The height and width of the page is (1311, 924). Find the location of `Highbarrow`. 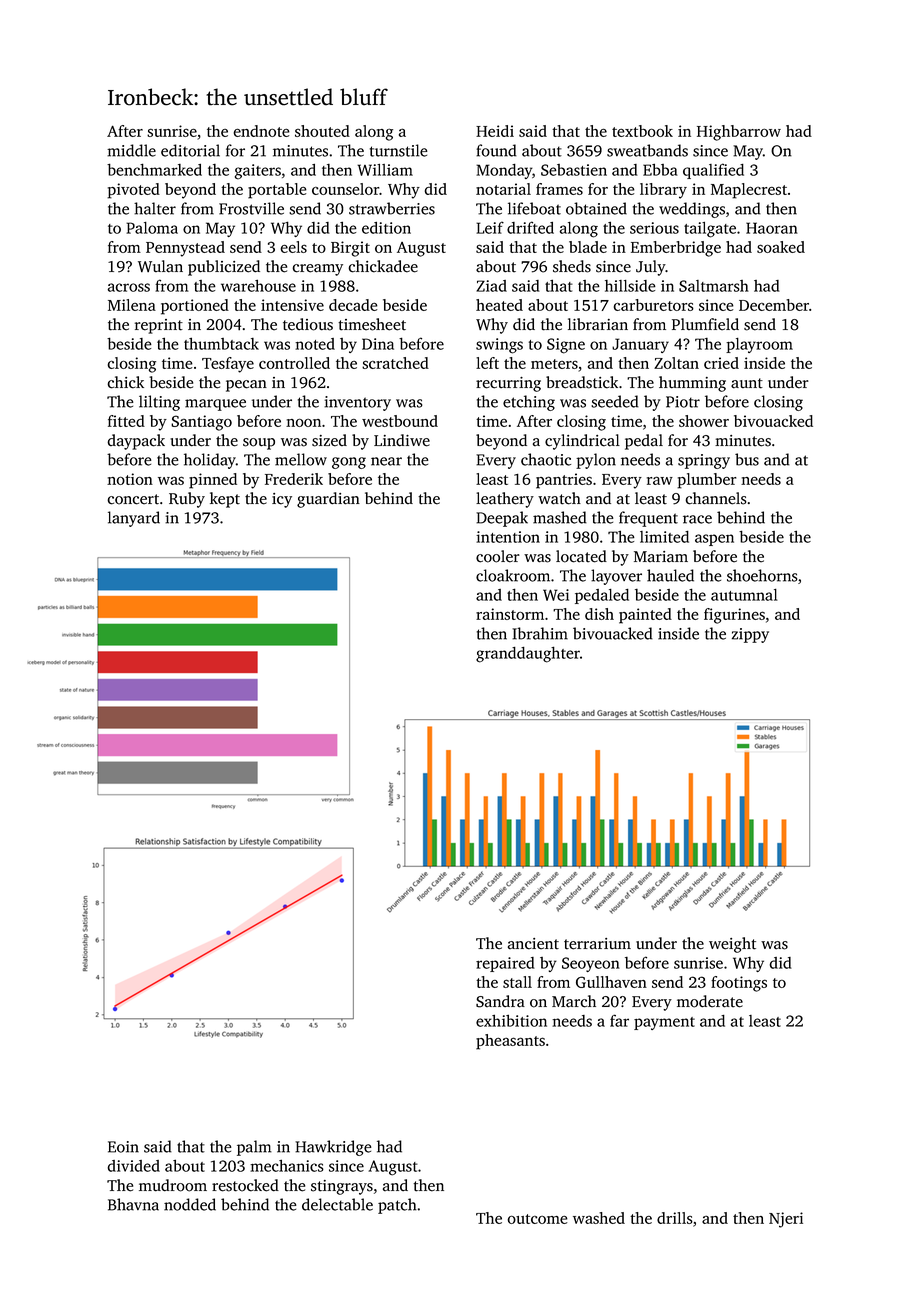

Highbarrow is located at coordinates (739, 133).
